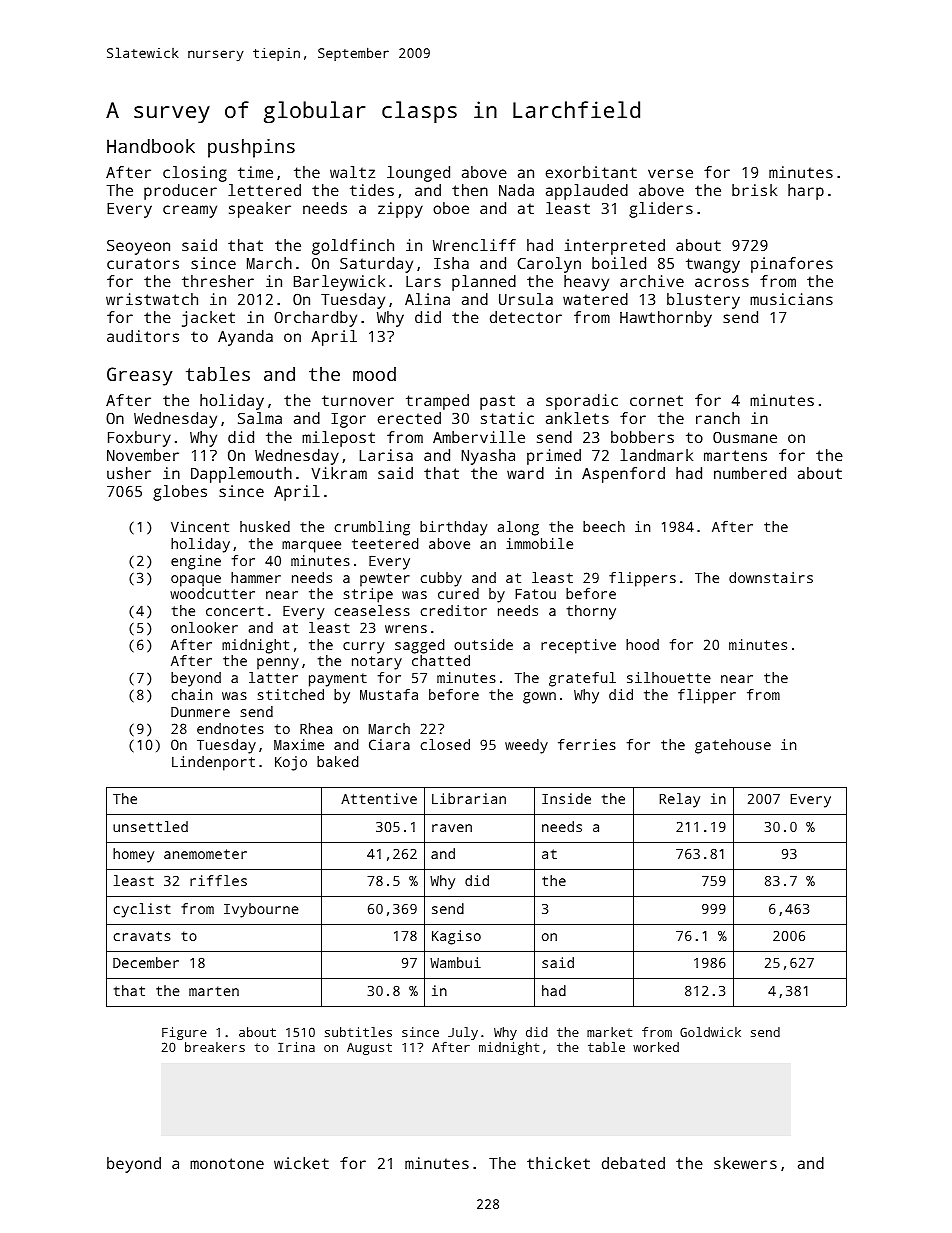  What do you see at coordinates (143, 455) in the page?
I see `November` at bounding box center [143, 455].
